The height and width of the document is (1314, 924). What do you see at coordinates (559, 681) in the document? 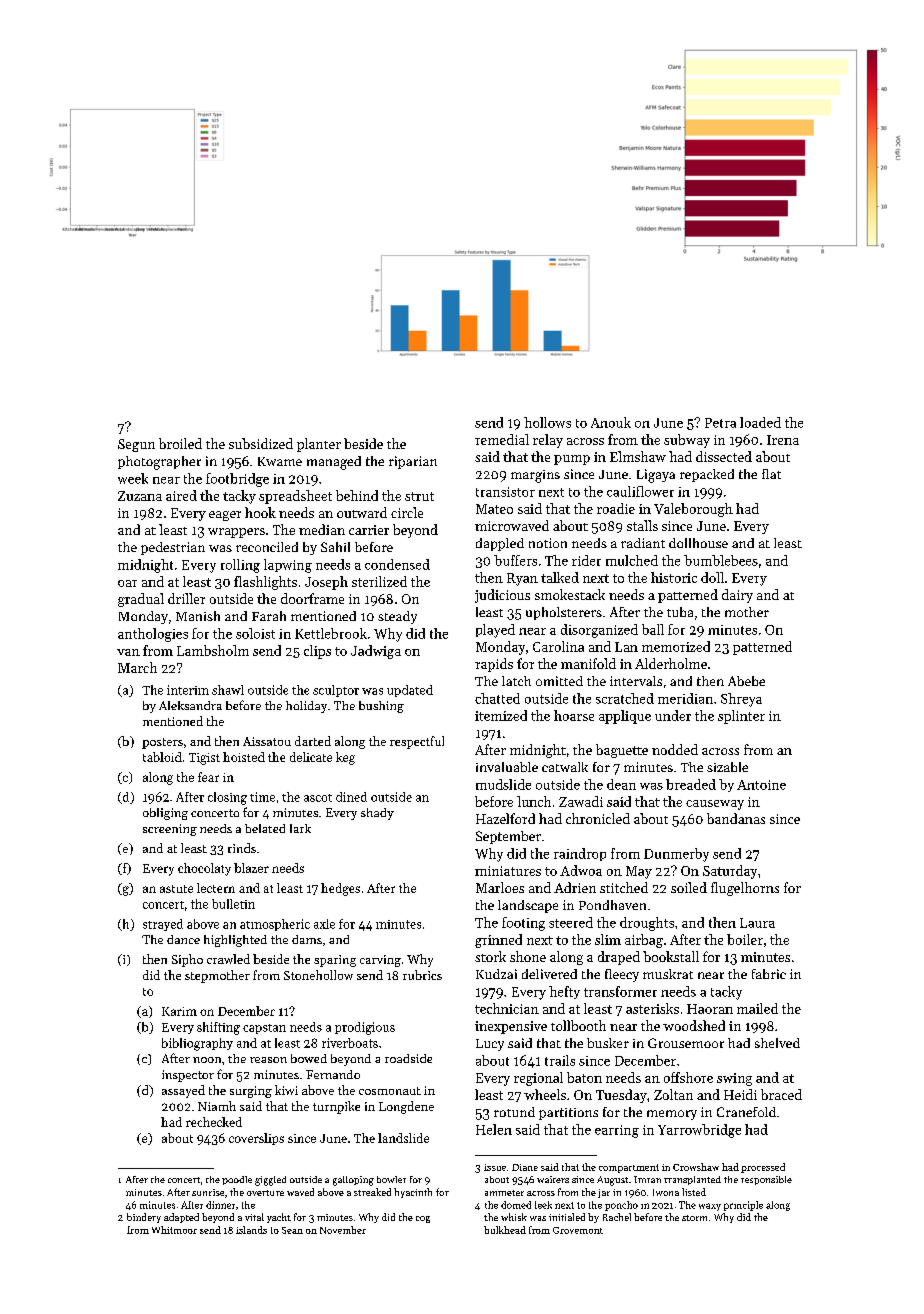
I see `omitted` at bounding box center [559, 681].
